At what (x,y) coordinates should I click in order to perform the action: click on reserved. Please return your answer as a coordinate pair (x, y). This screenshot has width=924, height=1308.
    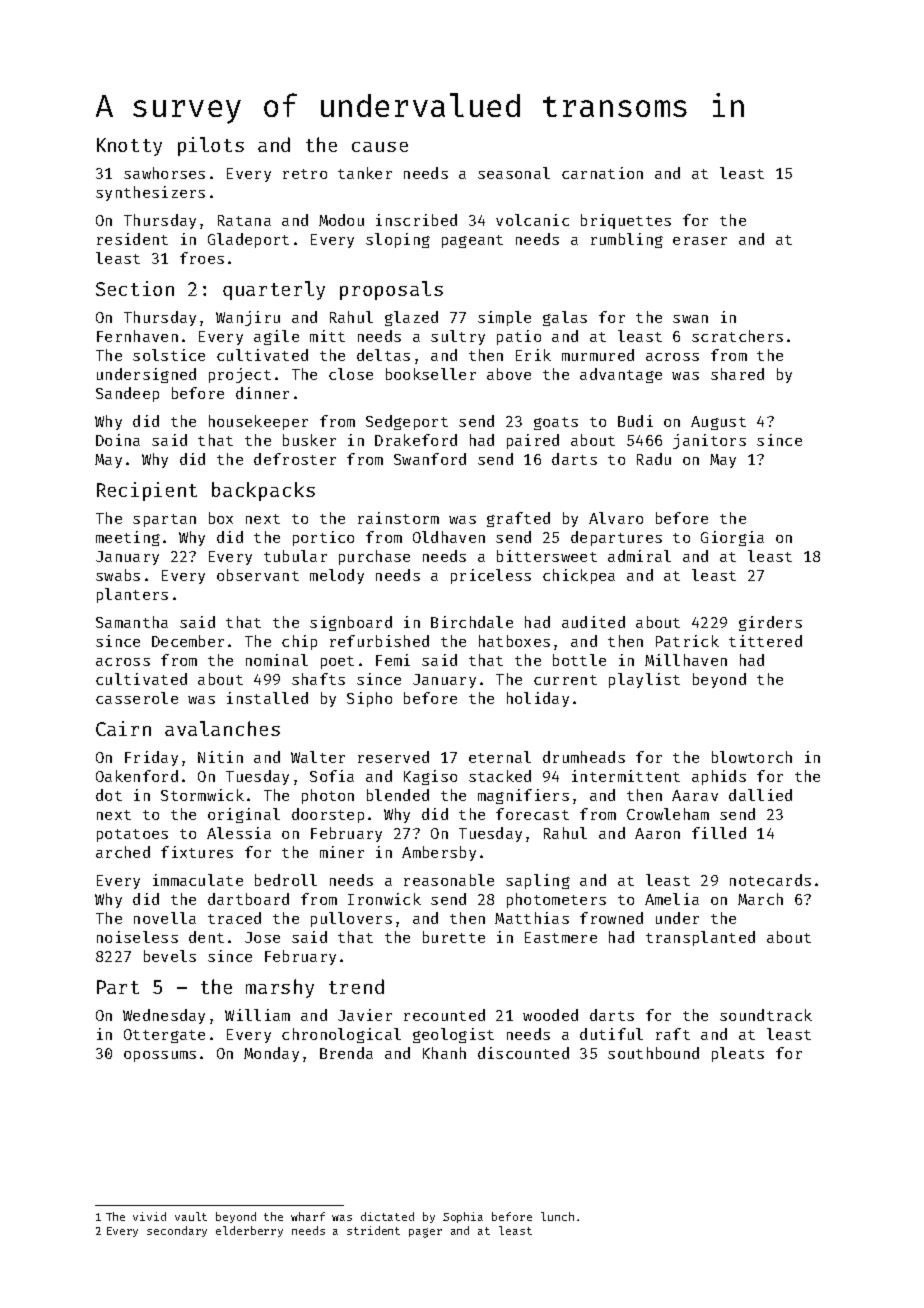
    Looking at the image, I should click on (393, 757).
